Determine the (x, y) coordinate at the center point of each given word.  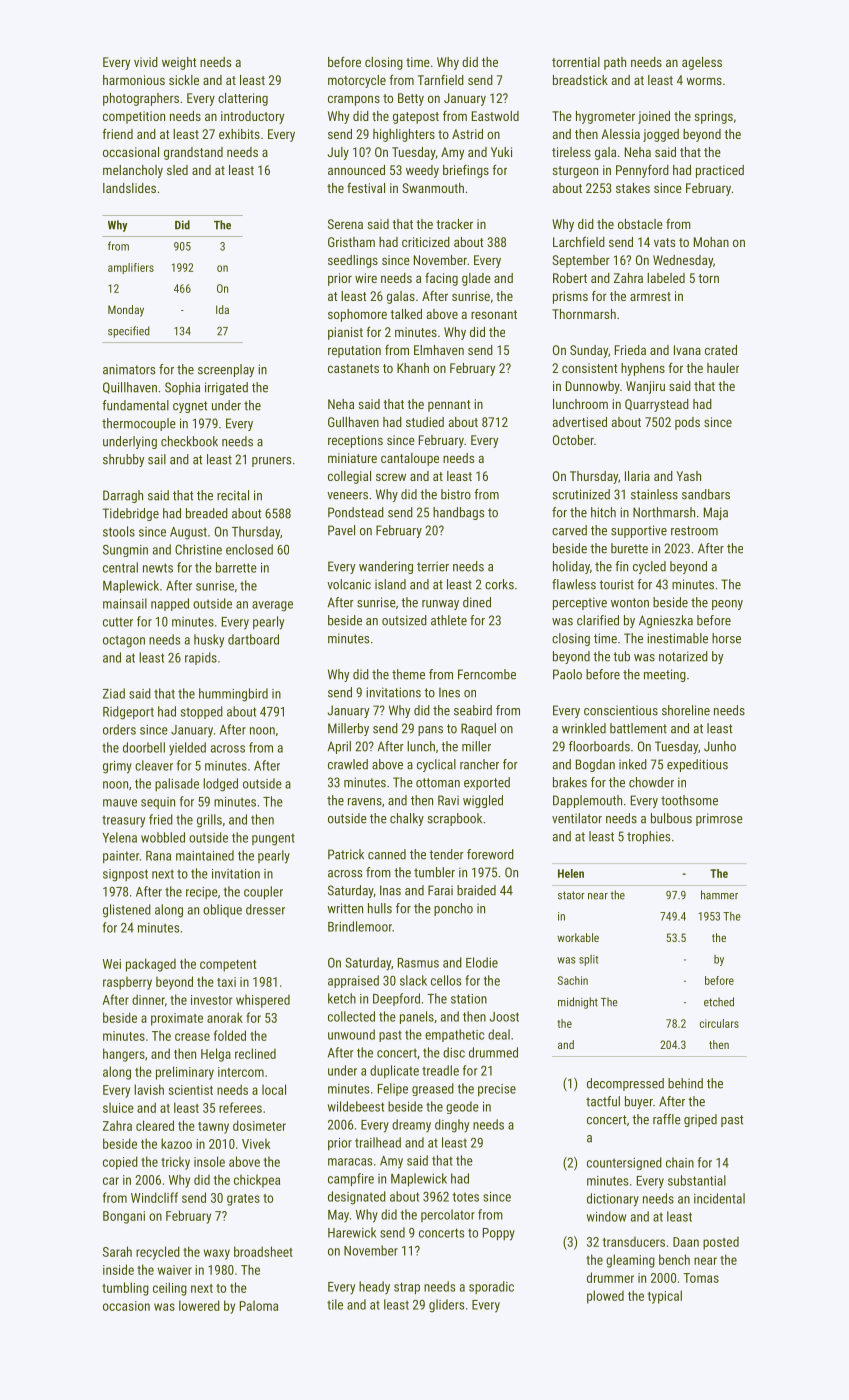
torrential (576, 62)
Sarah (117, 1251)
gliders (446, 1306)
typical (665, 1297)
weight (179, 63)
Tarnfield (441, 80)
